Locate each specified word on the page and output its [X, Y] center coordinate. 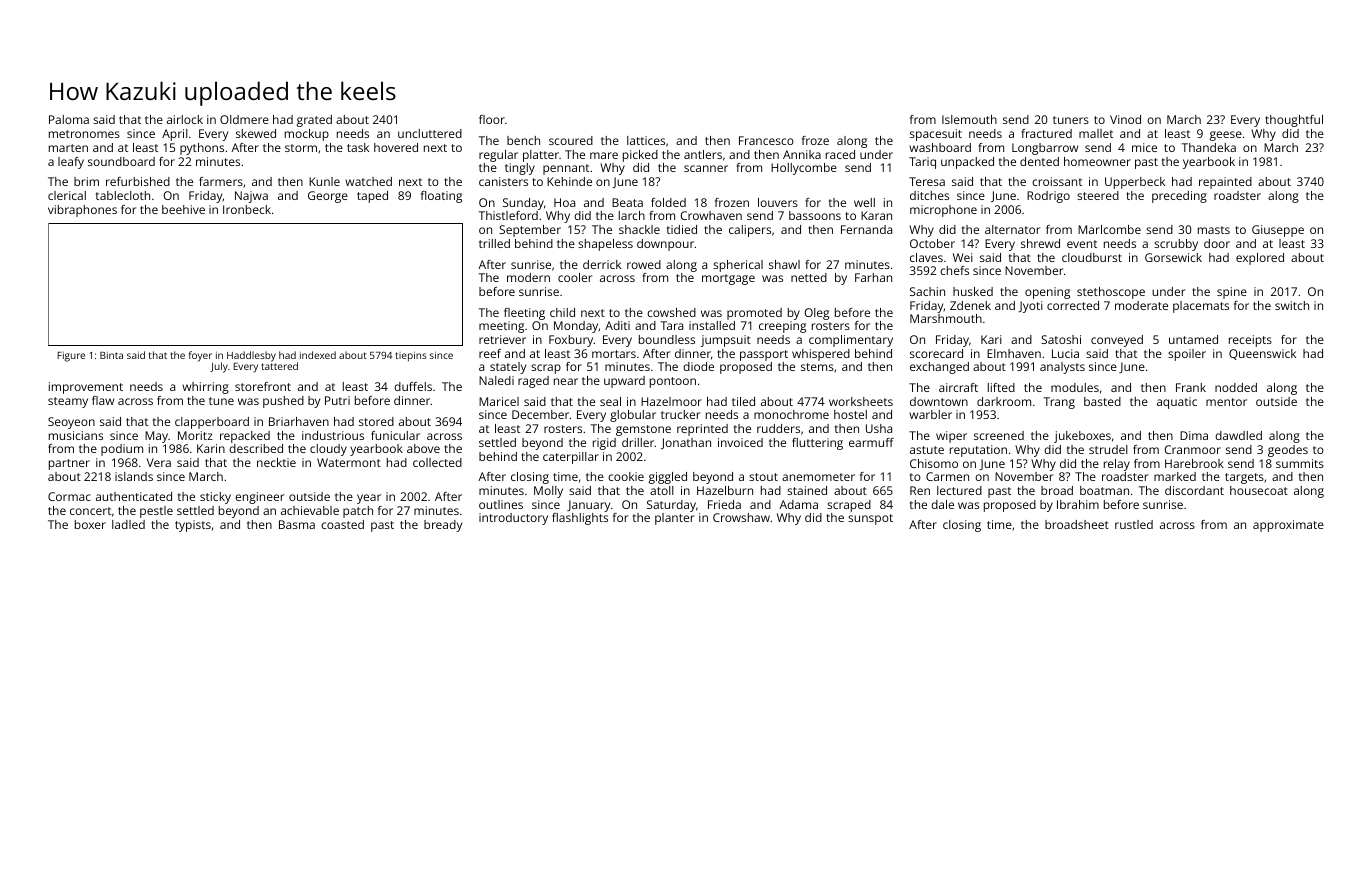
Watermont [349, 462]
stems [817, 367]
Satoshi [1061, 339]
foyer [200, 356]
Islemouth [969, 119]
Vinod [1125, 119]
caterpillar [571, 458]
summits [1300, 463]
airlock [185, 119]
